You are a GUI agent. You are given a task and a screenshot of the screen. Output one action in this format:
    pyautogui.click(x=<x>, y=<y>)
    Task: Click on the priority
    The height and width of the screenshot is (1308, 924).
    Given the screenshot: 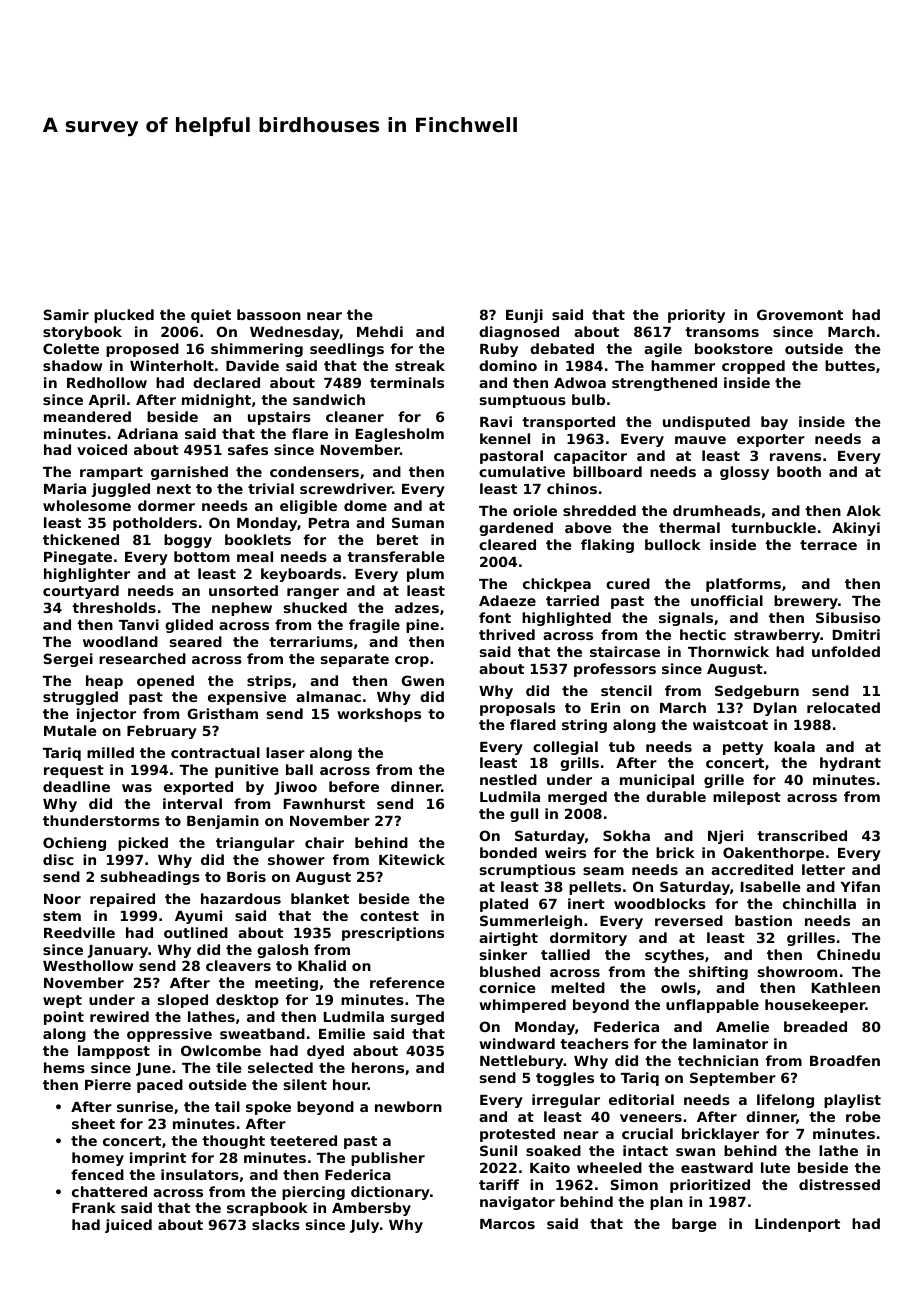 What is the action you would take?
    pyautogui.click(x=696, y=316)
